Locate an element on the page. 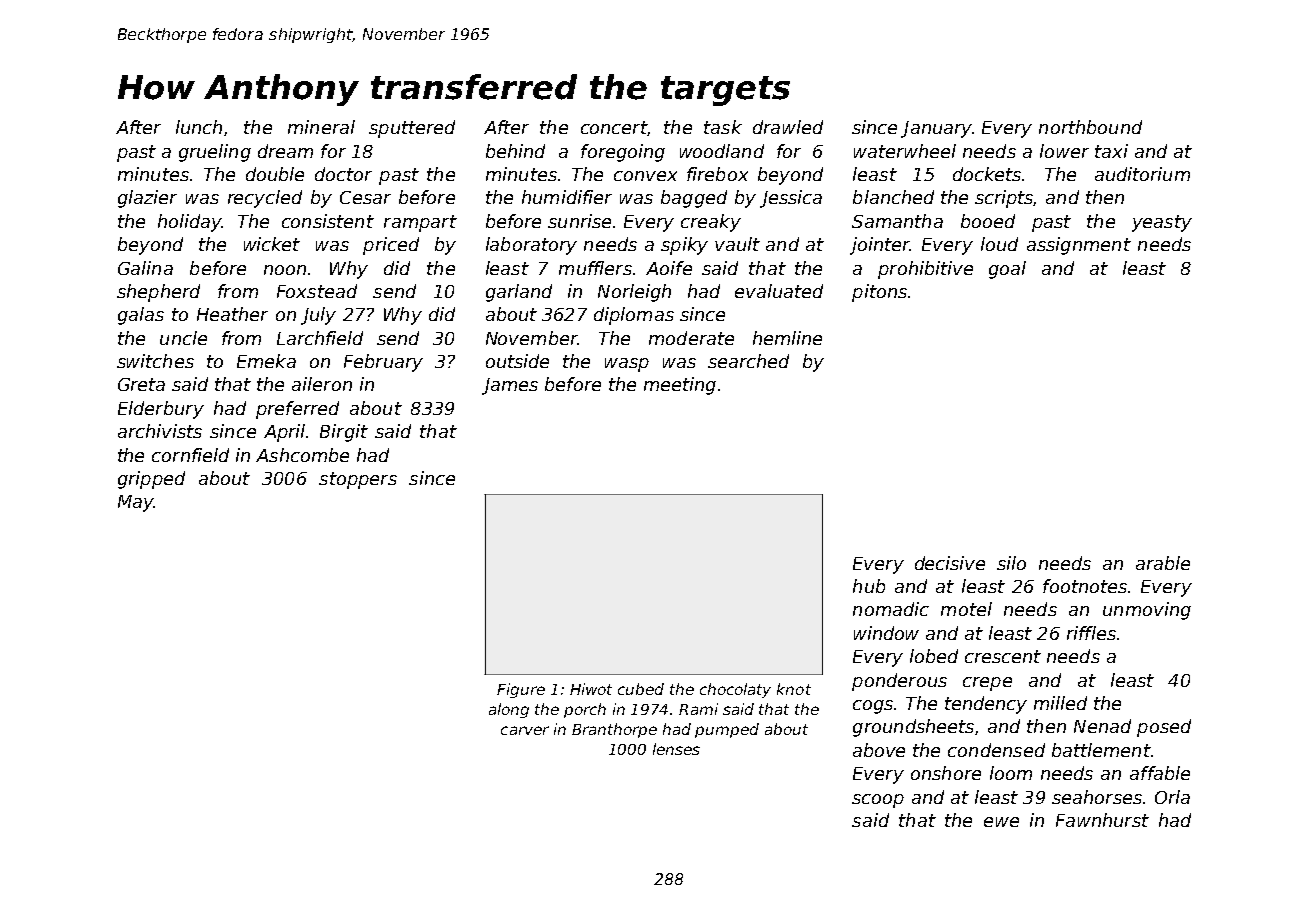 The image size is (1308, 924). drawled is located at coordinates (788, 127).
